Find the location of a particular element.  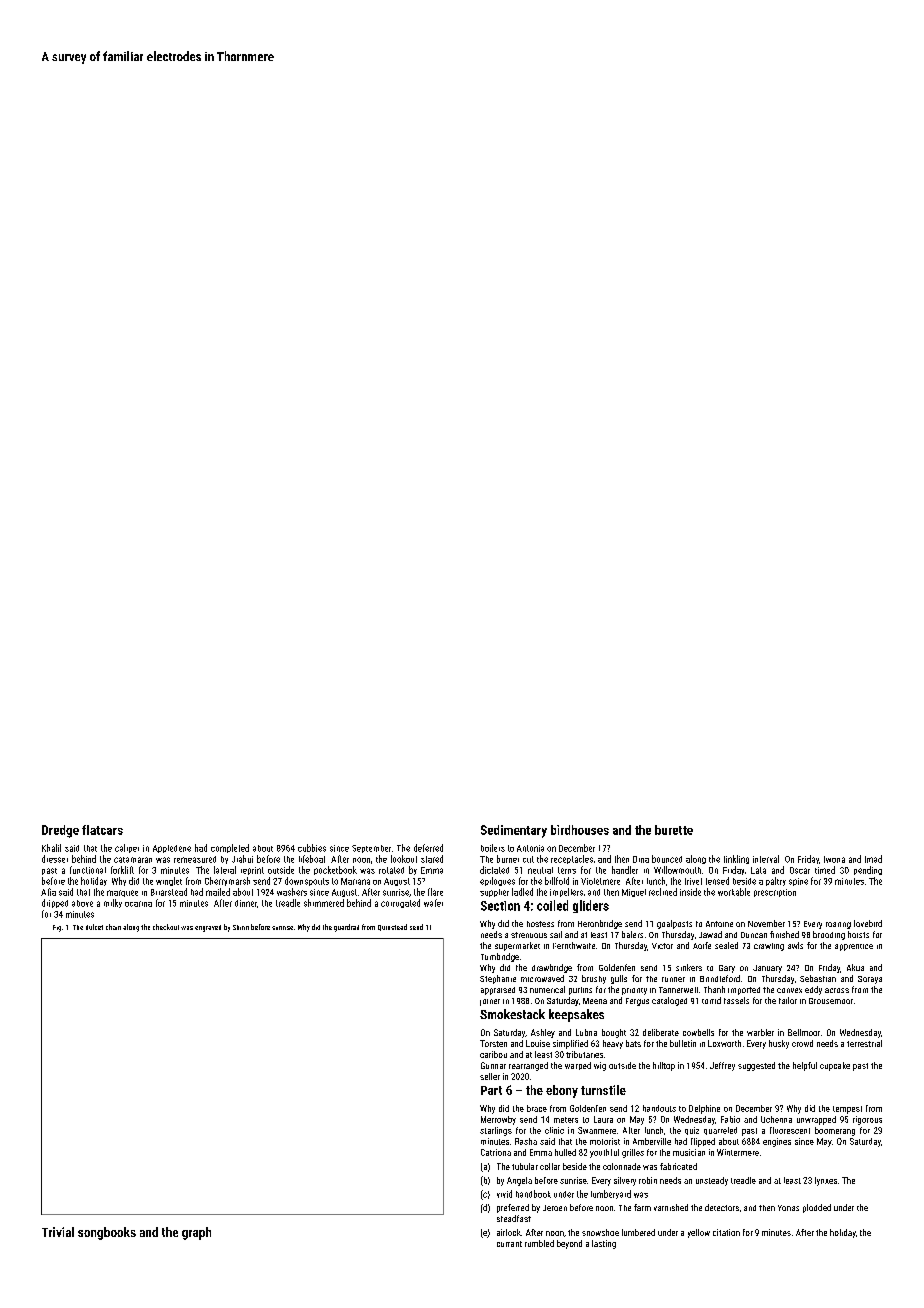

Catriona is located at coordinates (496, 1152).
